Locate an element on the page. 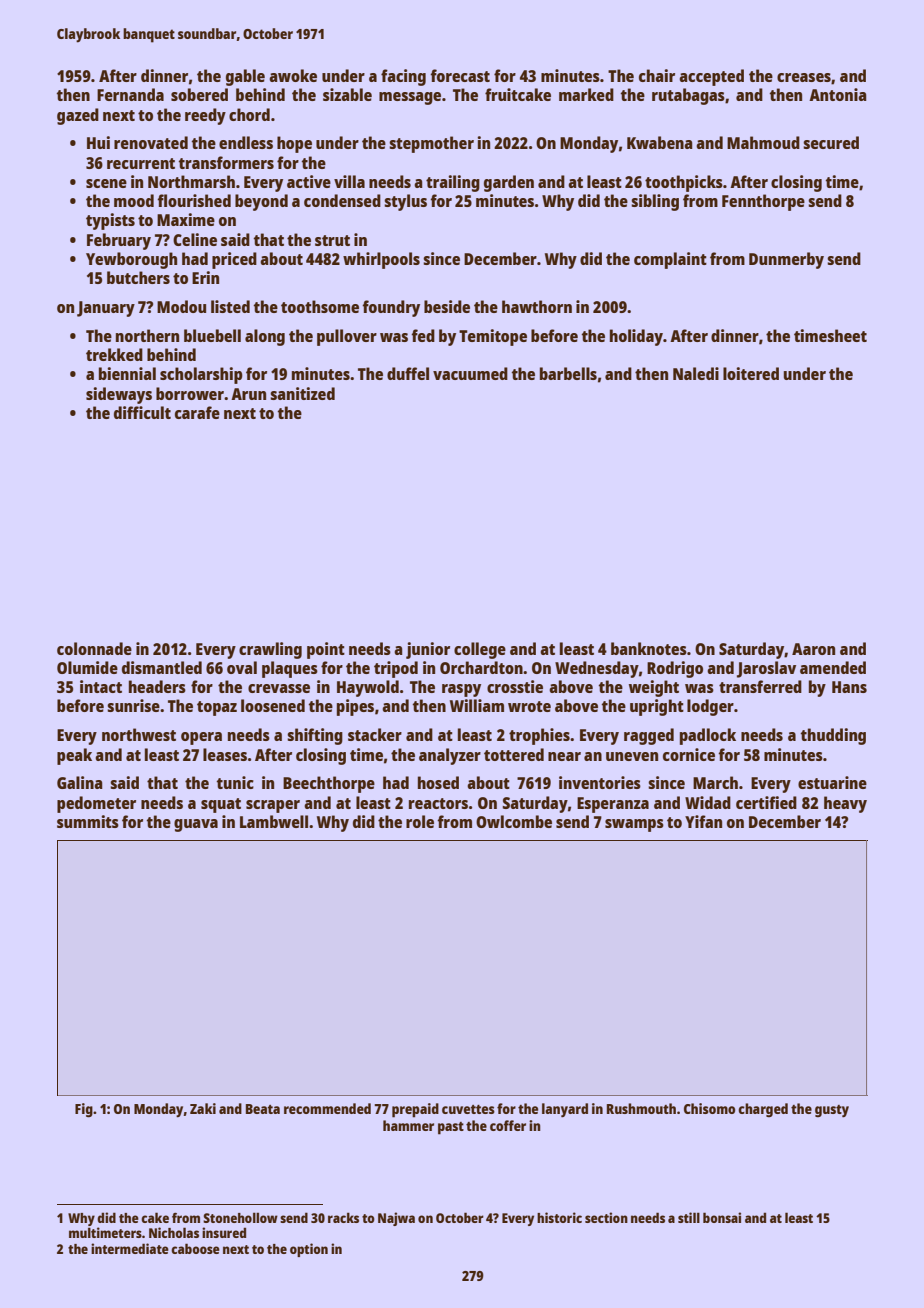  transferred is located at coordinates (760, 686).
